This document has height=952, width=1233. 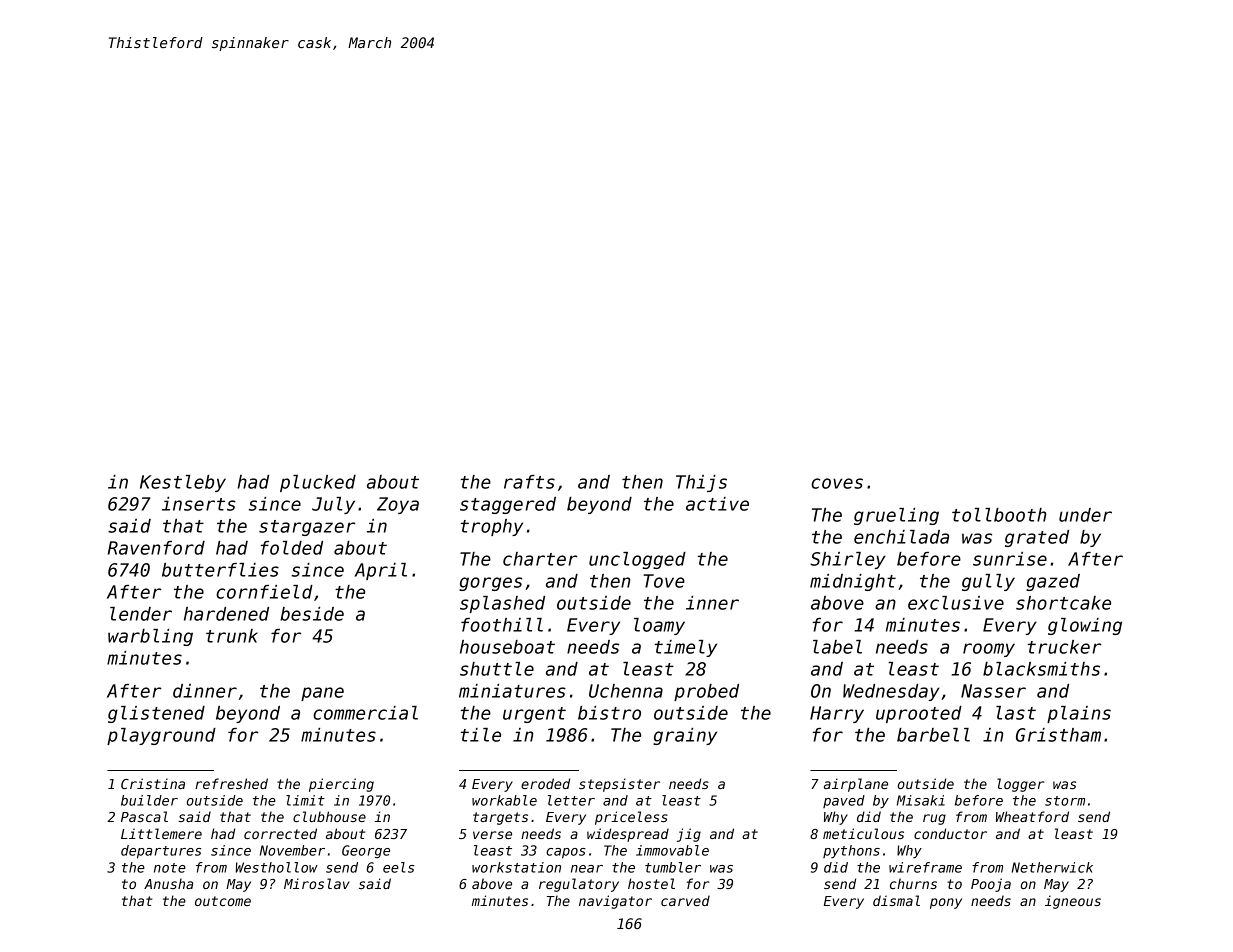 I want to click on corrected, so click(x=280, y=833).
